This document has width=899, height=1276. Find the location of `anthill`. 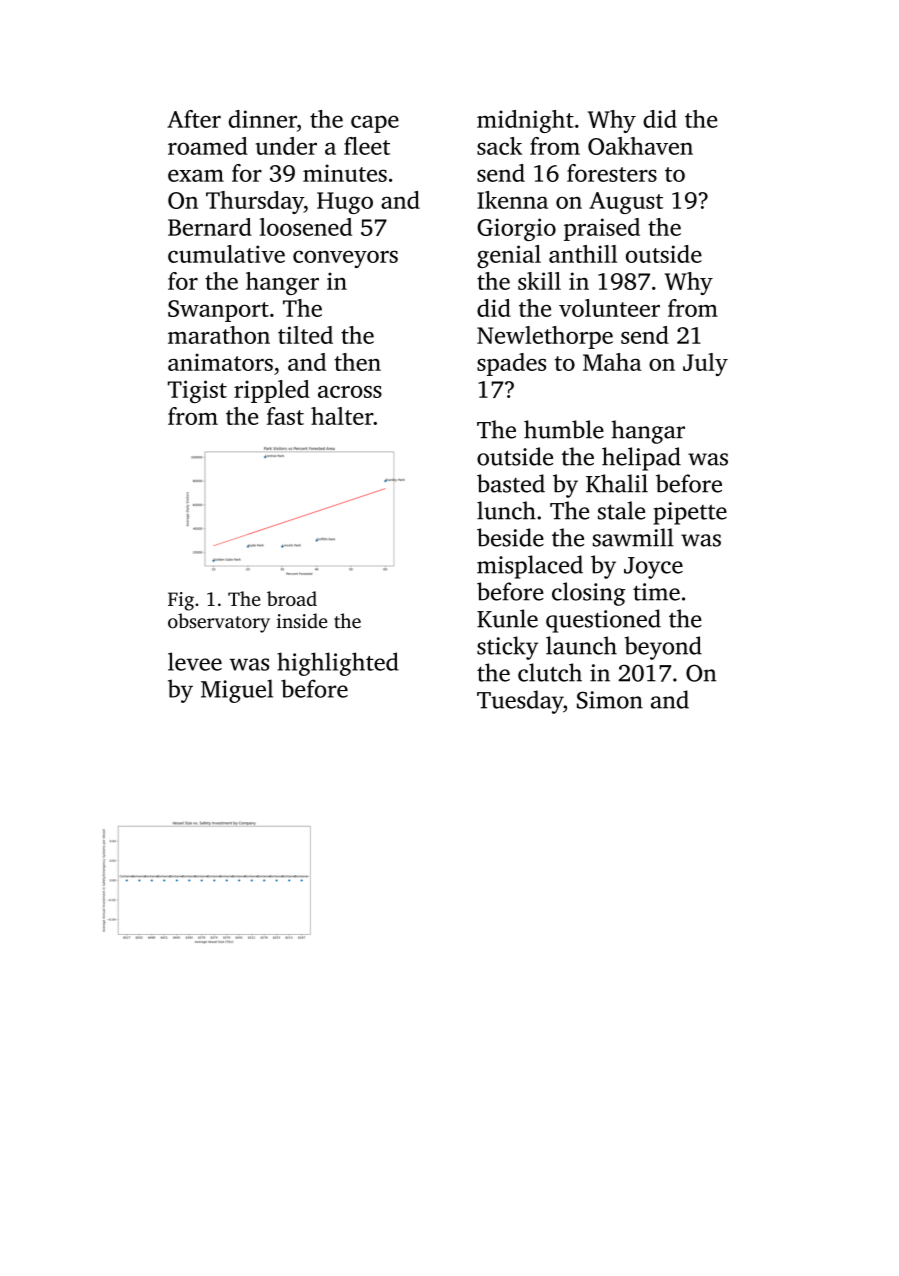

anthill is located at coordinates (583, 254).
